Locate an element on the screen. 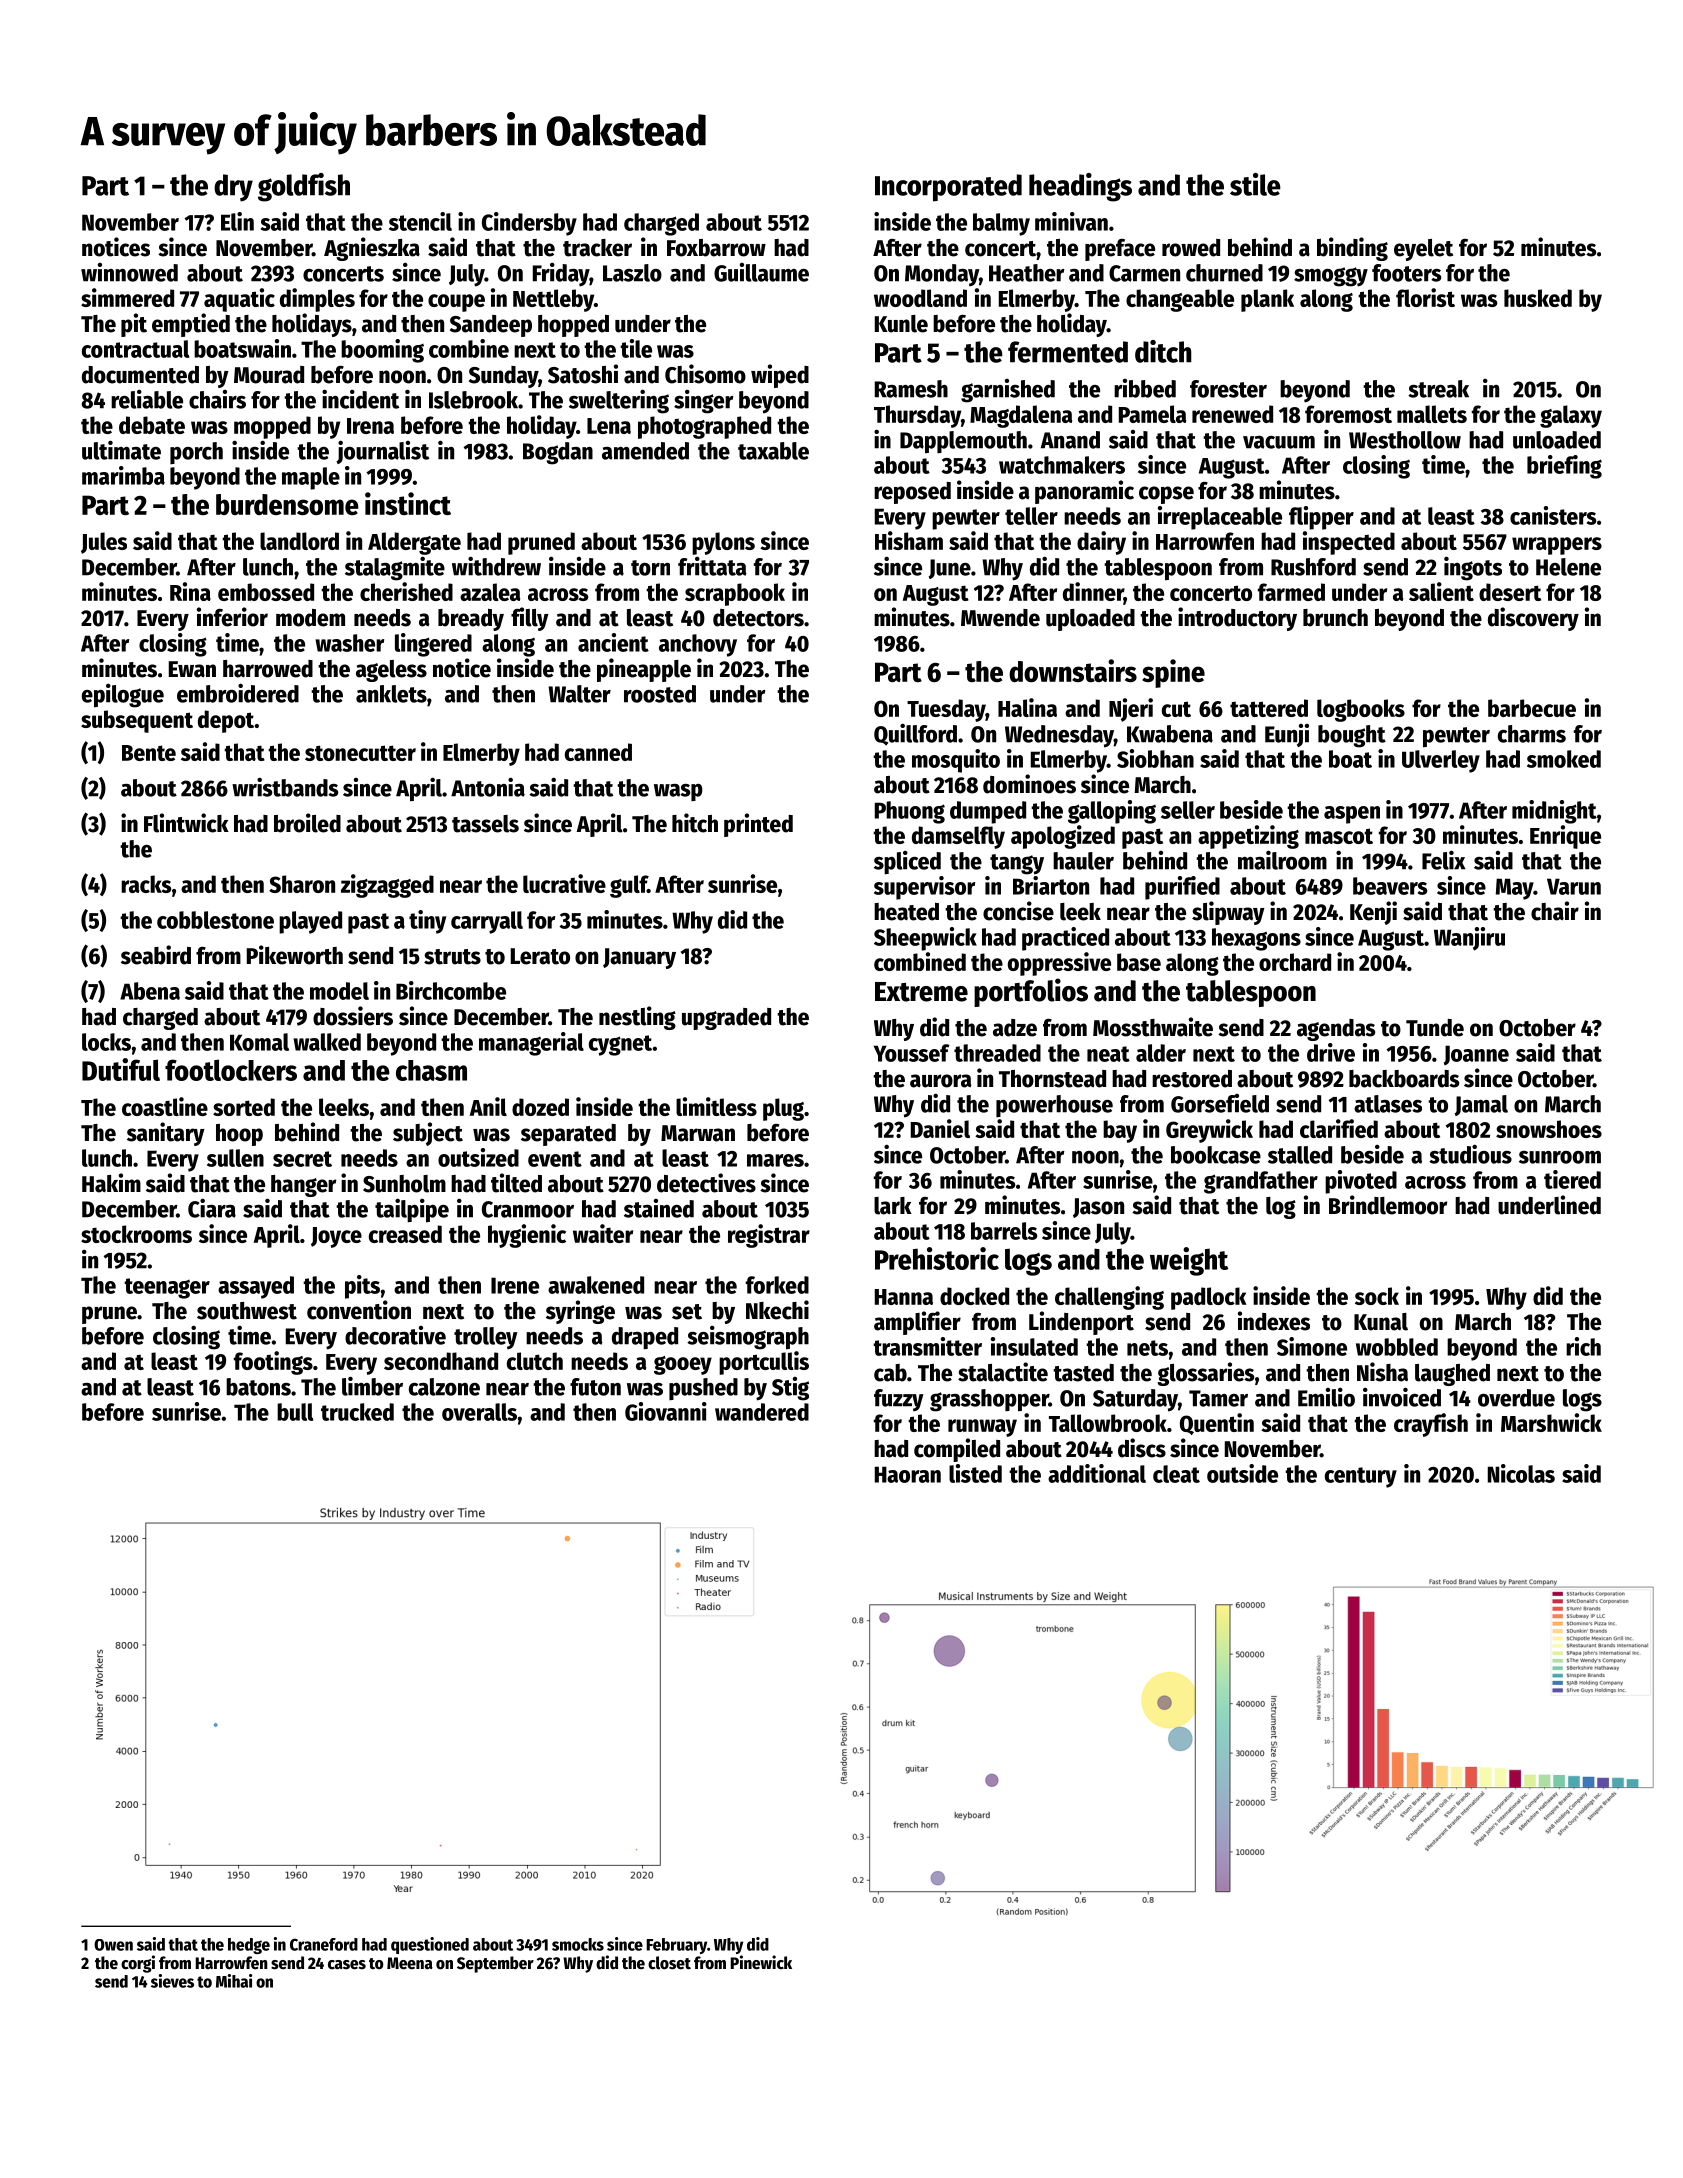 This screenshot has width=1683, height=2178. desert is located at coordinates (1510, 592).
